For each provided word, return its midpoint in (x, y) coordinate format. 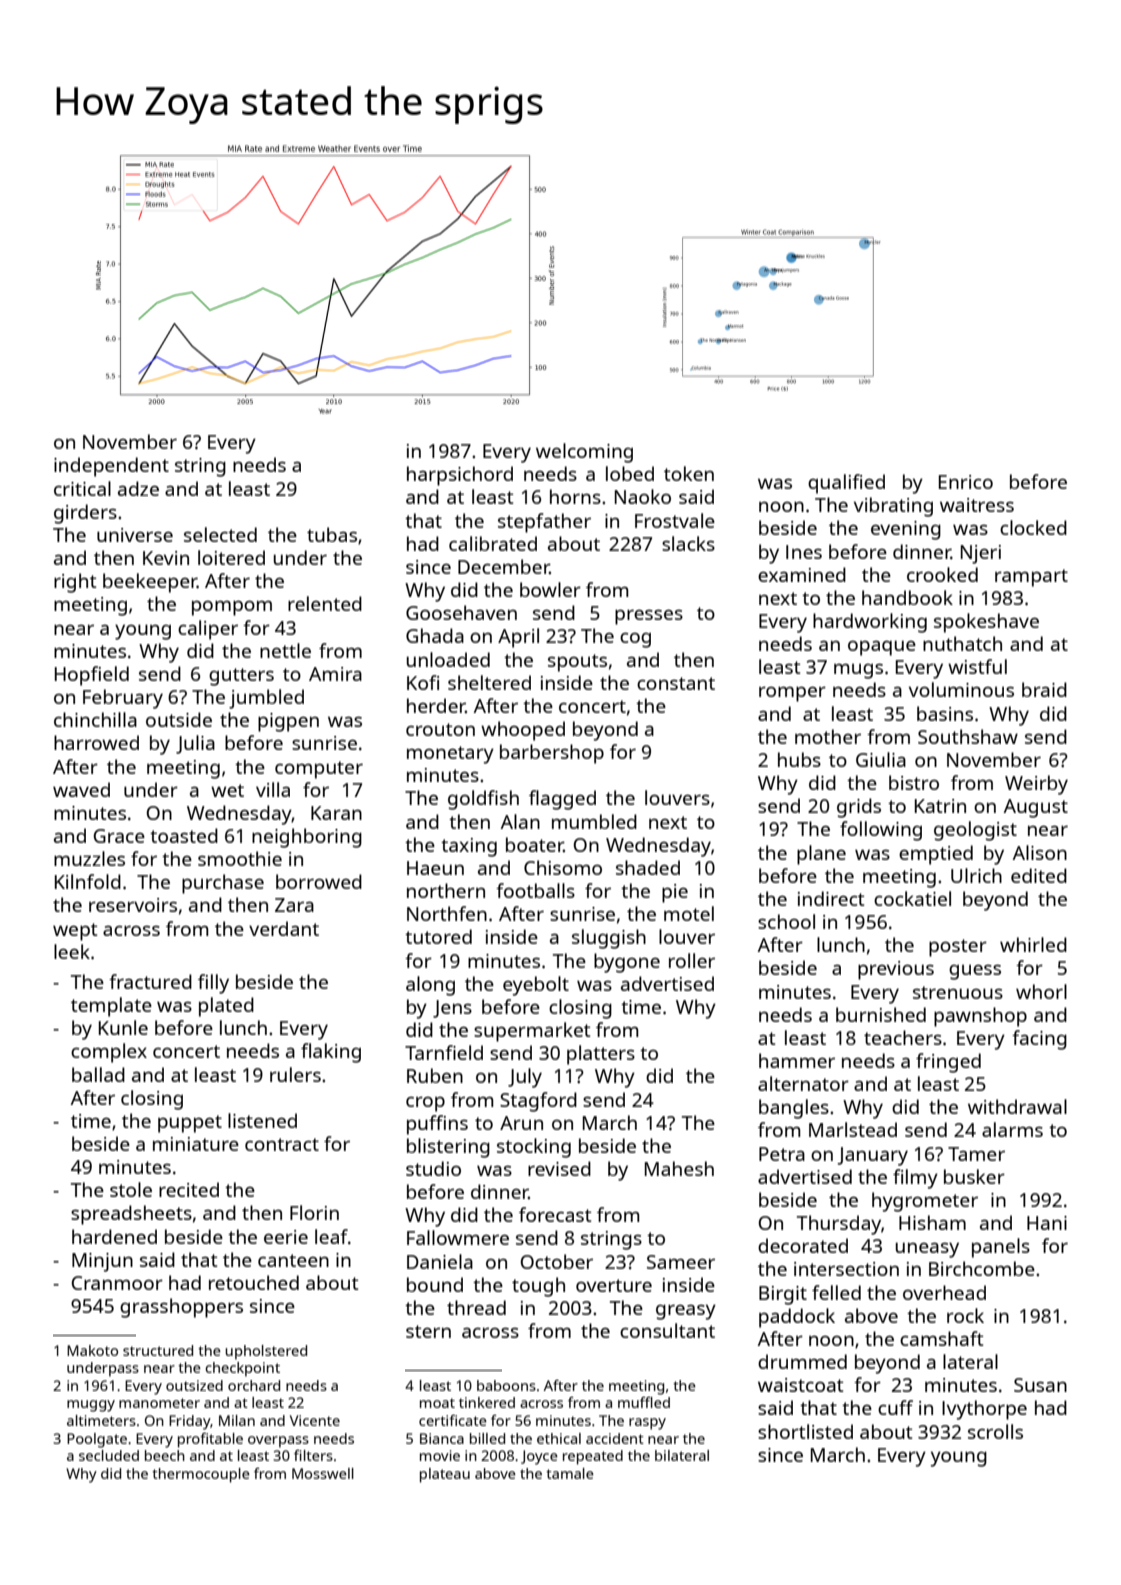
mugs (858, 671)
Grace (119, 836)
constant (676, 683)
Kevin (166, 558)
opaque (882, 648)
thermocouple (201, 1475)
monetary (450, 755)
